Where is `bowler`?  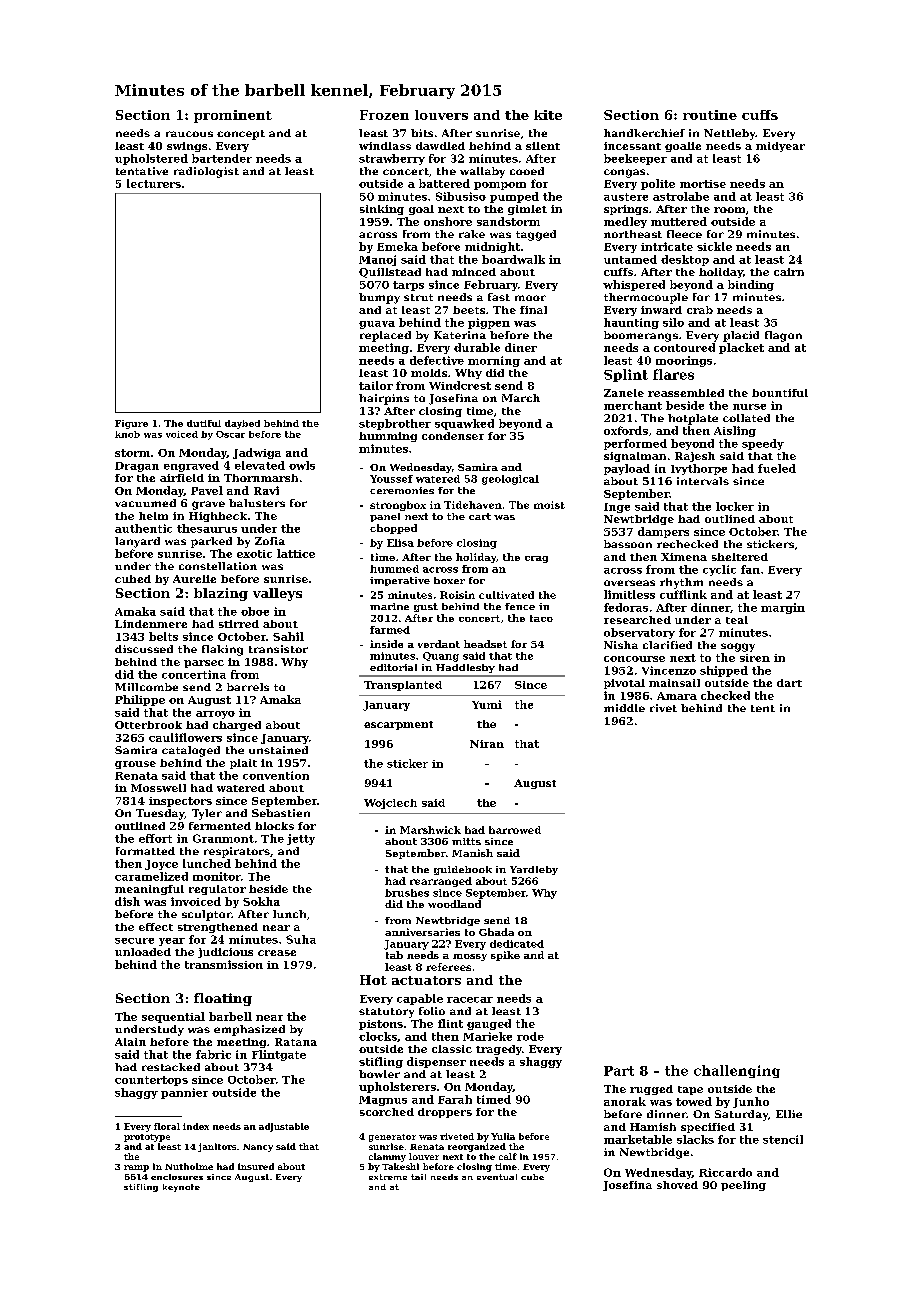
bowler is located at coordinates (379, 1074).
